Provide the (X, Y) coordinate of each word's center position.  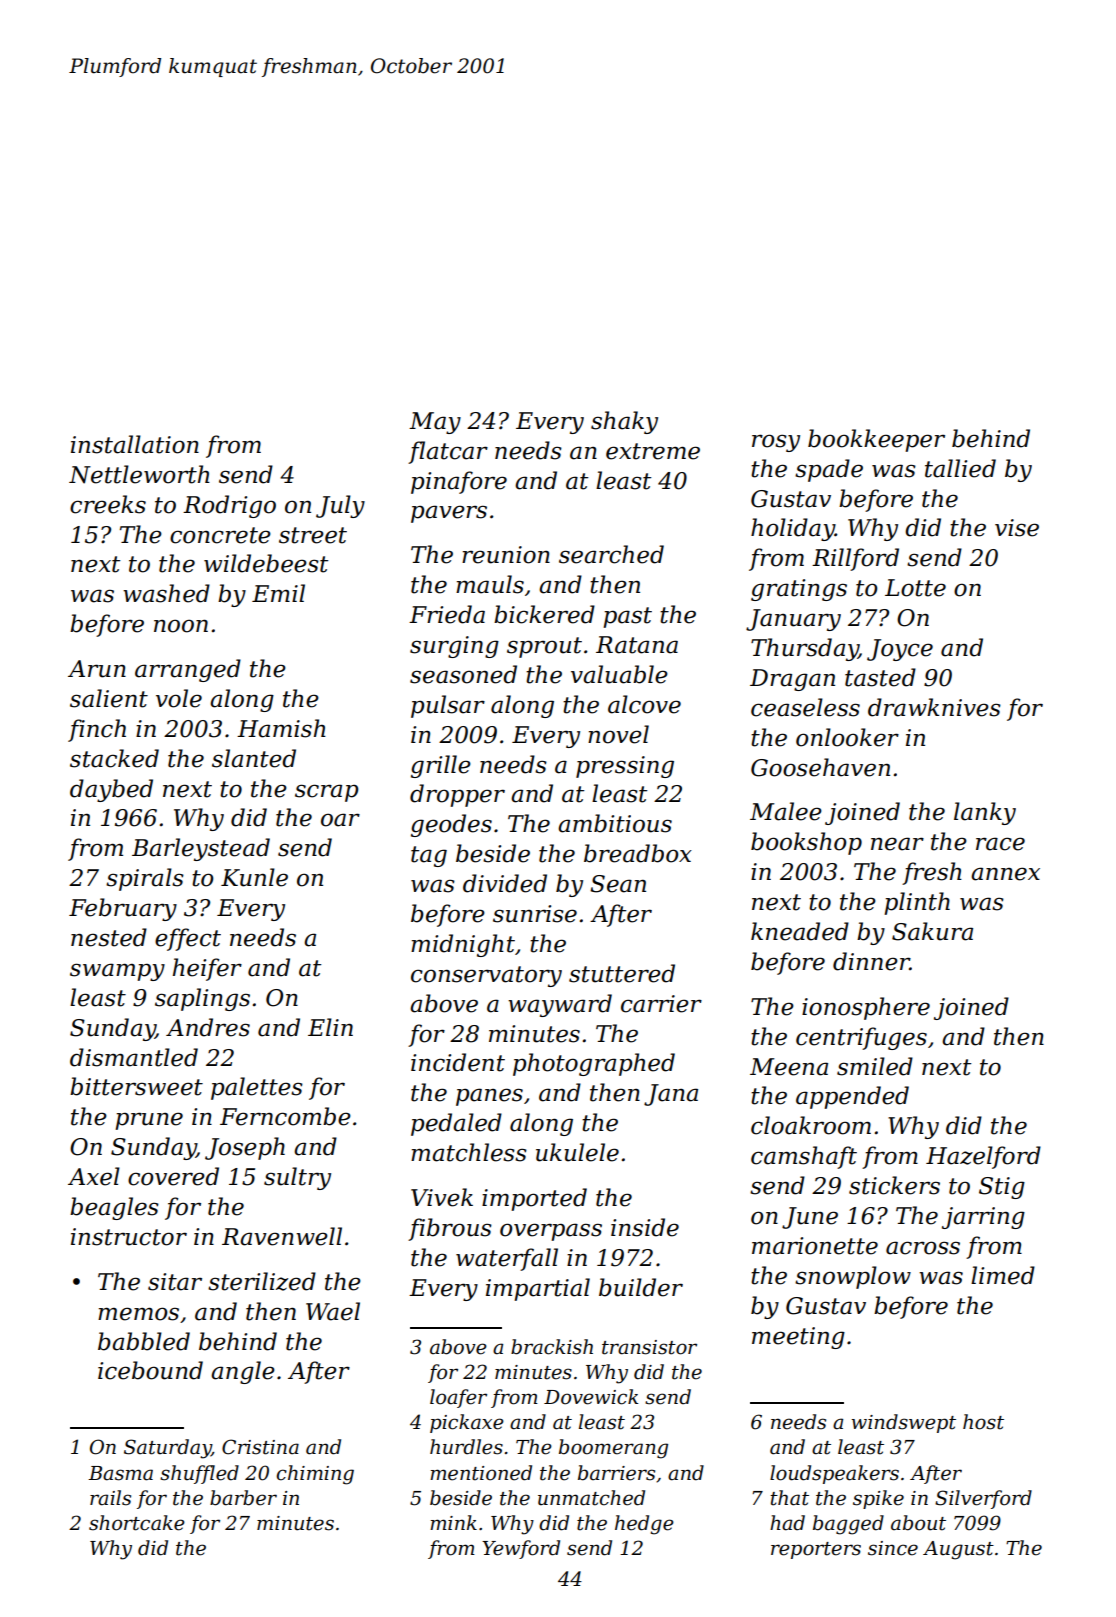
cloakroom (811, 1125)
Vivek (442, 1197)
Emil (278, 593)
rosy (776, 443)
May (435, 423)
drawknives (934, 707)
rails (110, 1498)
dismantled (134, 1057)
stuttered (622, 973)
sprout (544, 647)
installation (135, 444)
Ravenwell (282, 1236)
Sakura (932, 931)
